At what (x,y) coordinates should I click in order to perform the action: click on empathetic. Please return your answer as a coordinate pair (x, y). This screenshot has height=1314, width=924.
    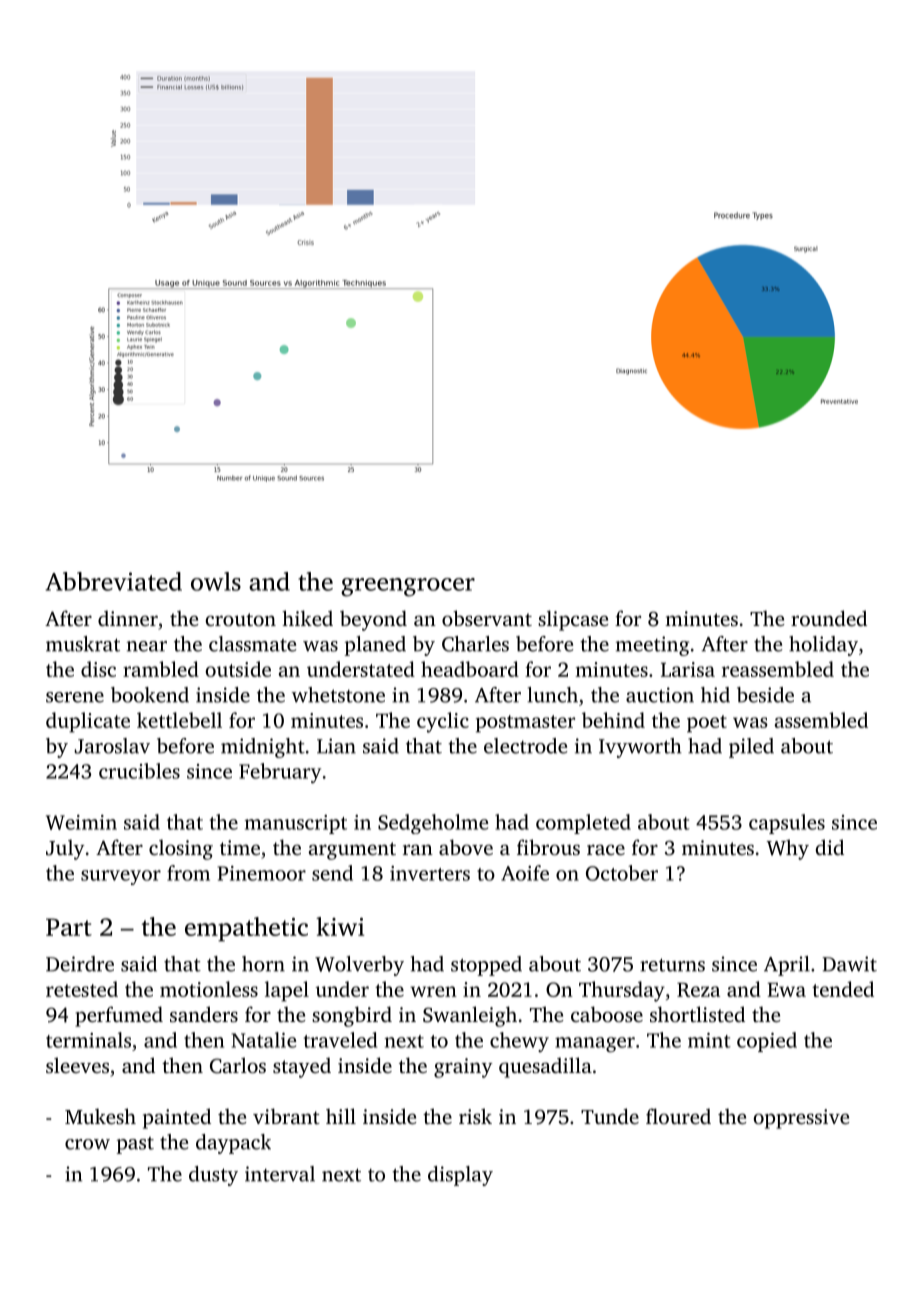
    Looking at the image, I should click on (246, 929).
